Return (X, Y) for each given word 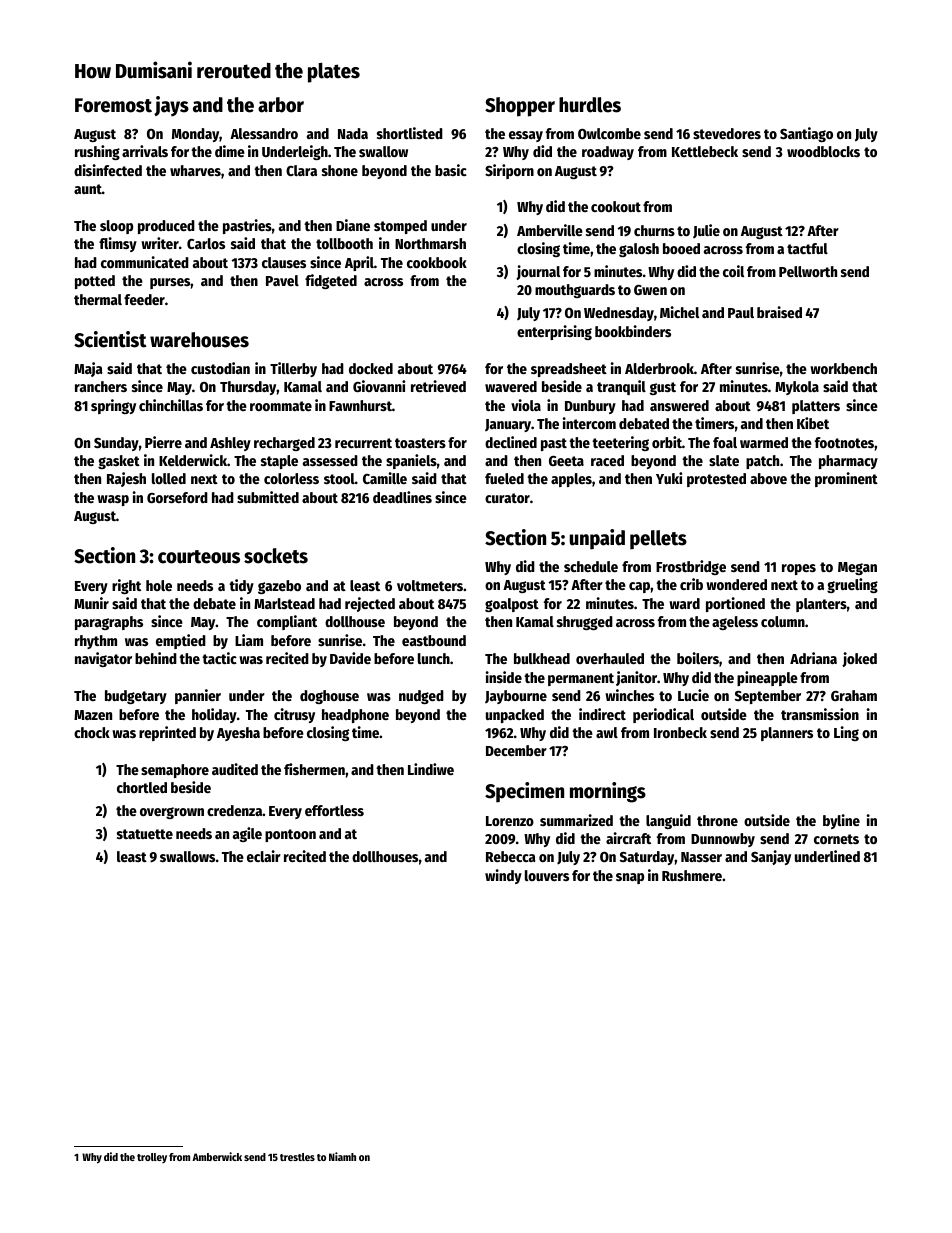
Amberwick (217, 1156)
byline (841, 821)
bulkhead (542, 658)
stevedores (727, 133)
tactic (219, 658)
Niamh (342, 1156)
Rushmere (692, 875)
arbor (281, 105)
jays (171, 106)
